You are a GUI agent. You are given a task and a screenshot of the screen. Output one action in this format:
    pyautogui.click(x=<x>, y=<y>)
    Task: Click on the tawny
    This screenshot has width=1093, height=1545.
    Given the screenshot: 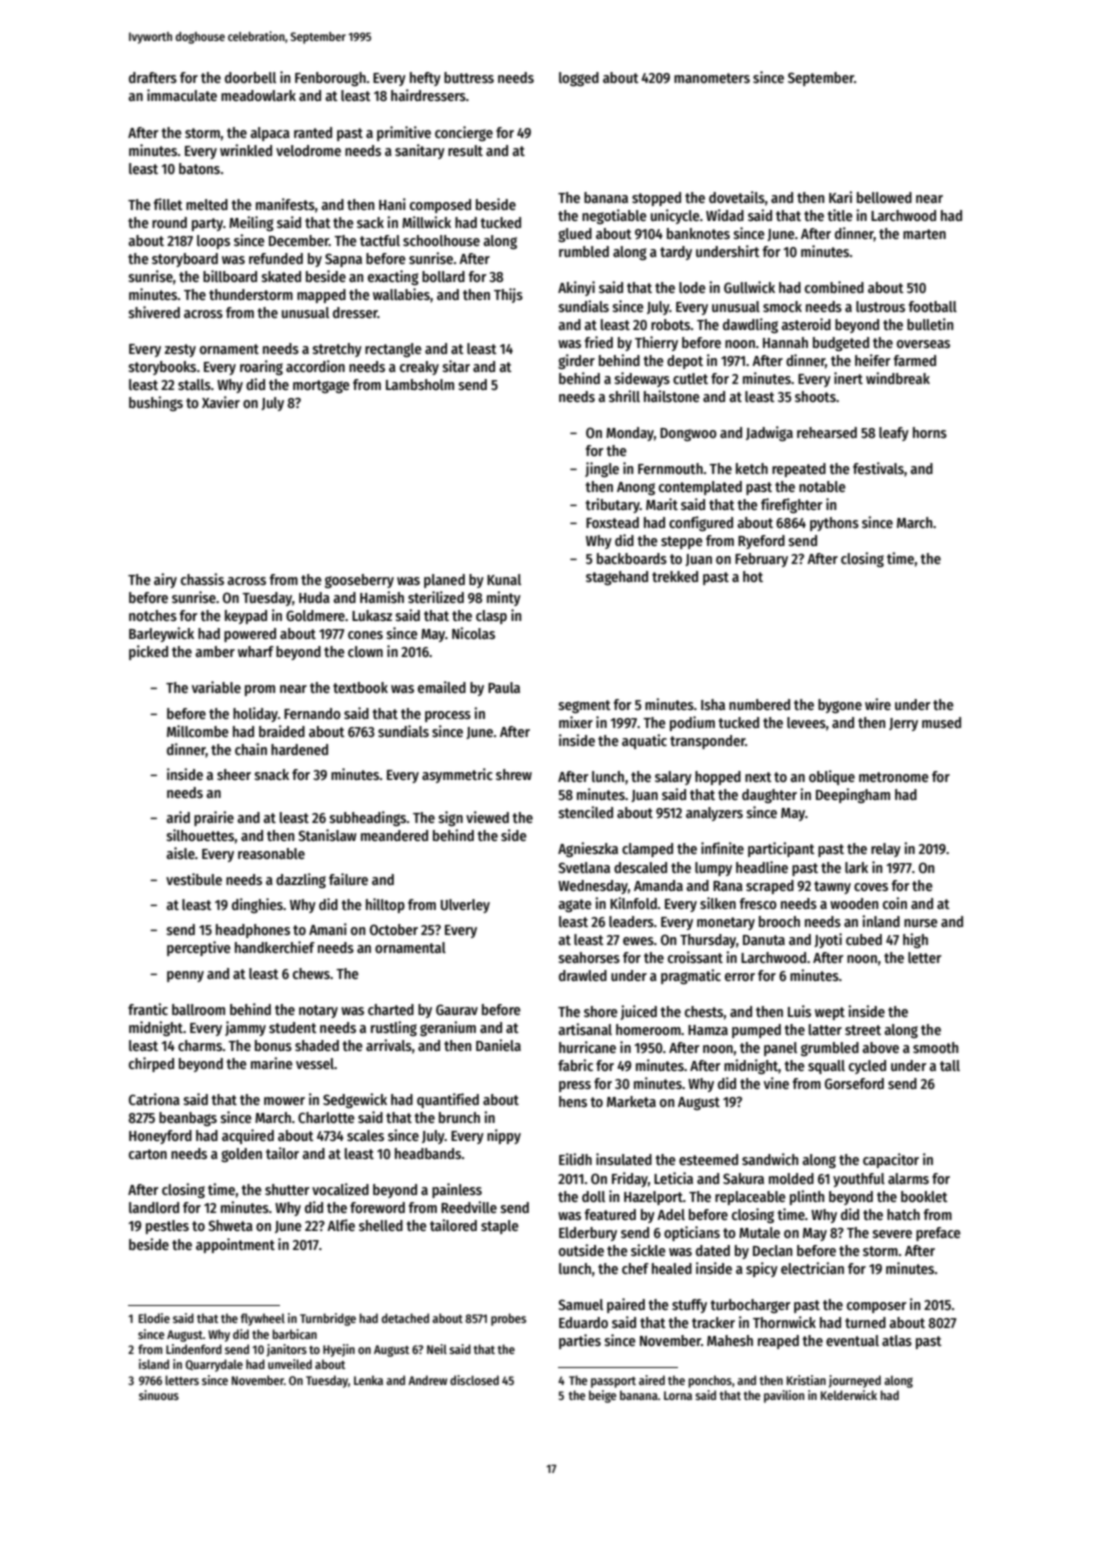 What is the action you would take?
    pyautogui.click(x=832, y=887)
